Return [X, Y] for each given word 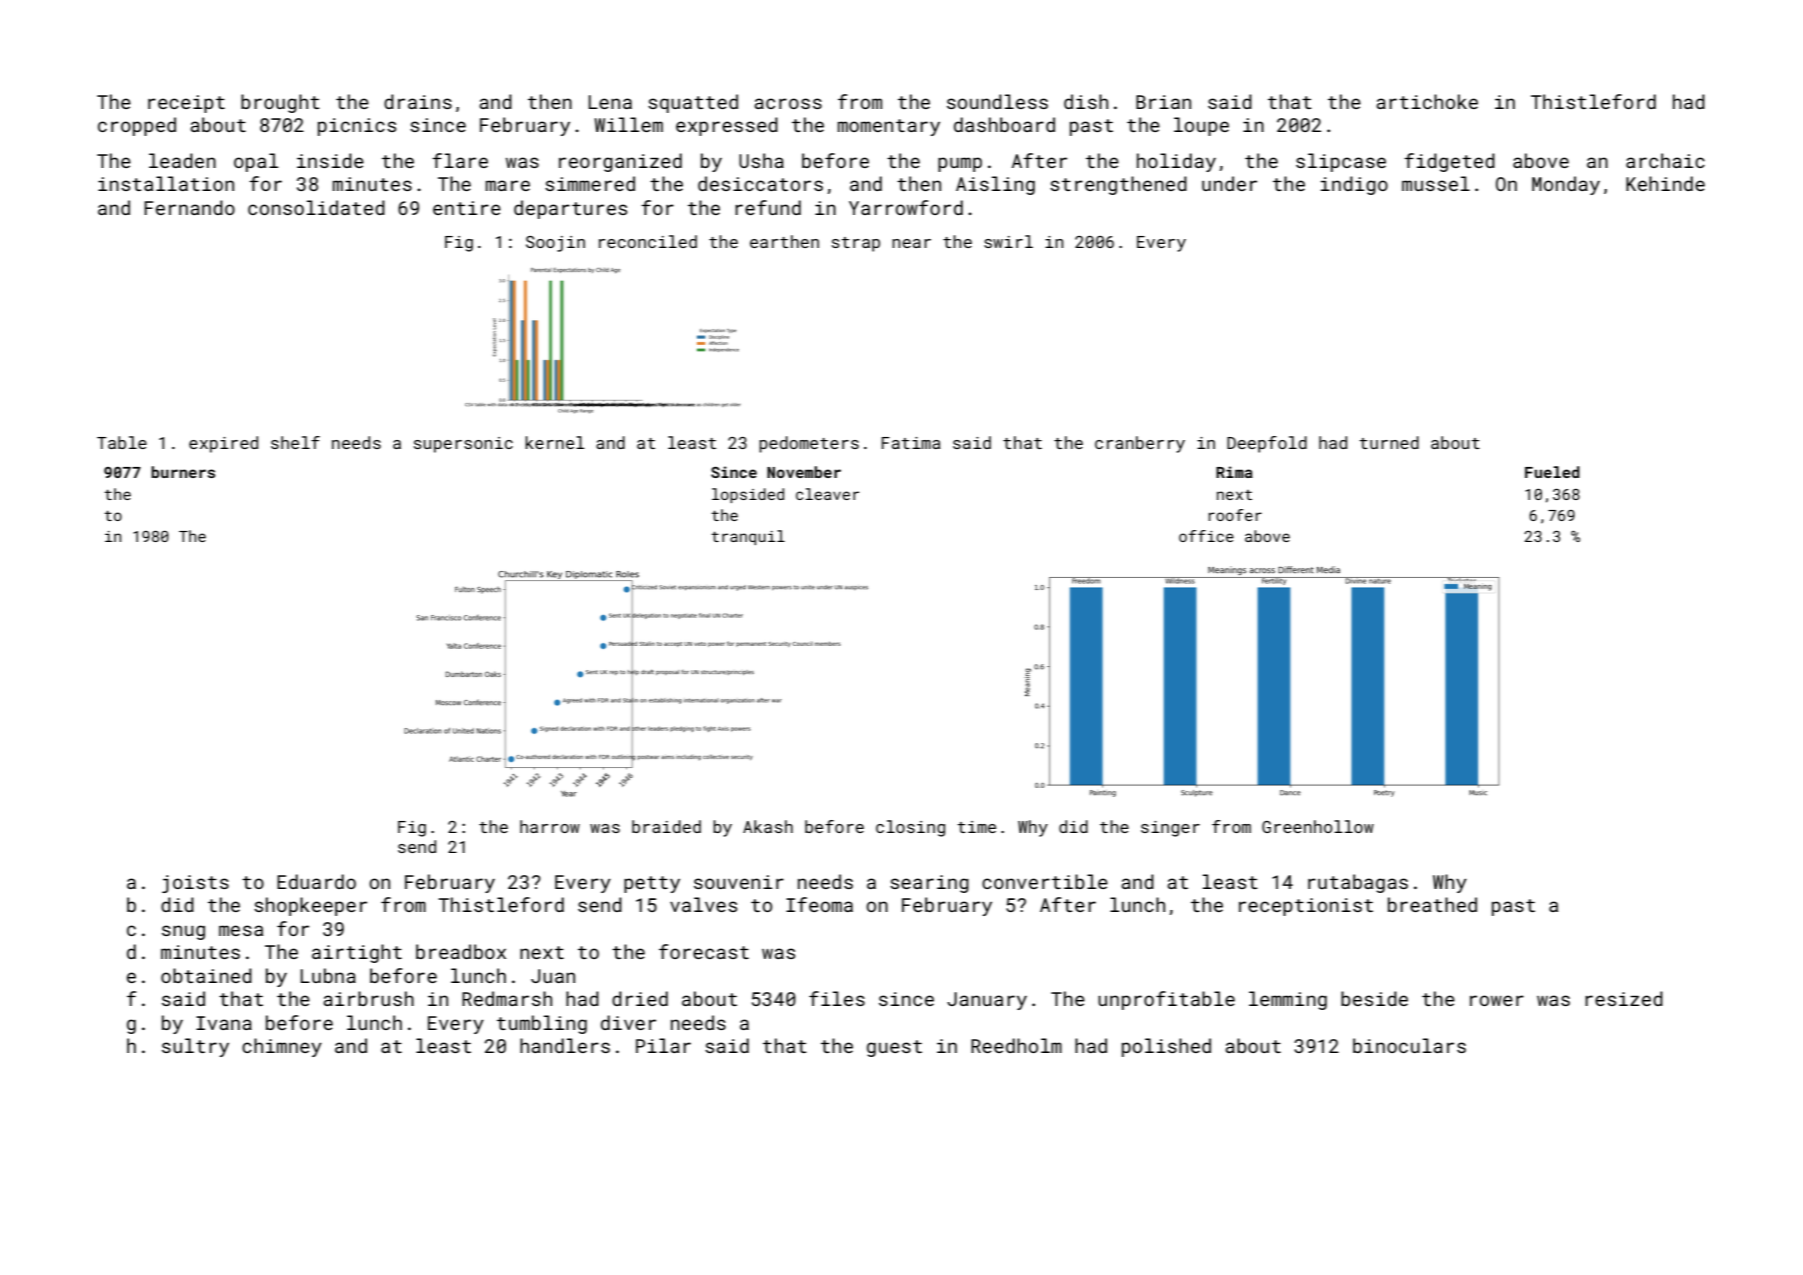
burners [183, 472]
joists [195, 884]
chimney [282, 1047]
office [1206, 536]
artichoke [1427, 101]
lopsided [748, 495]
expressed [727, 126]
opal [256, 162]
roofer [1235, 515]
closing [910, 828]
